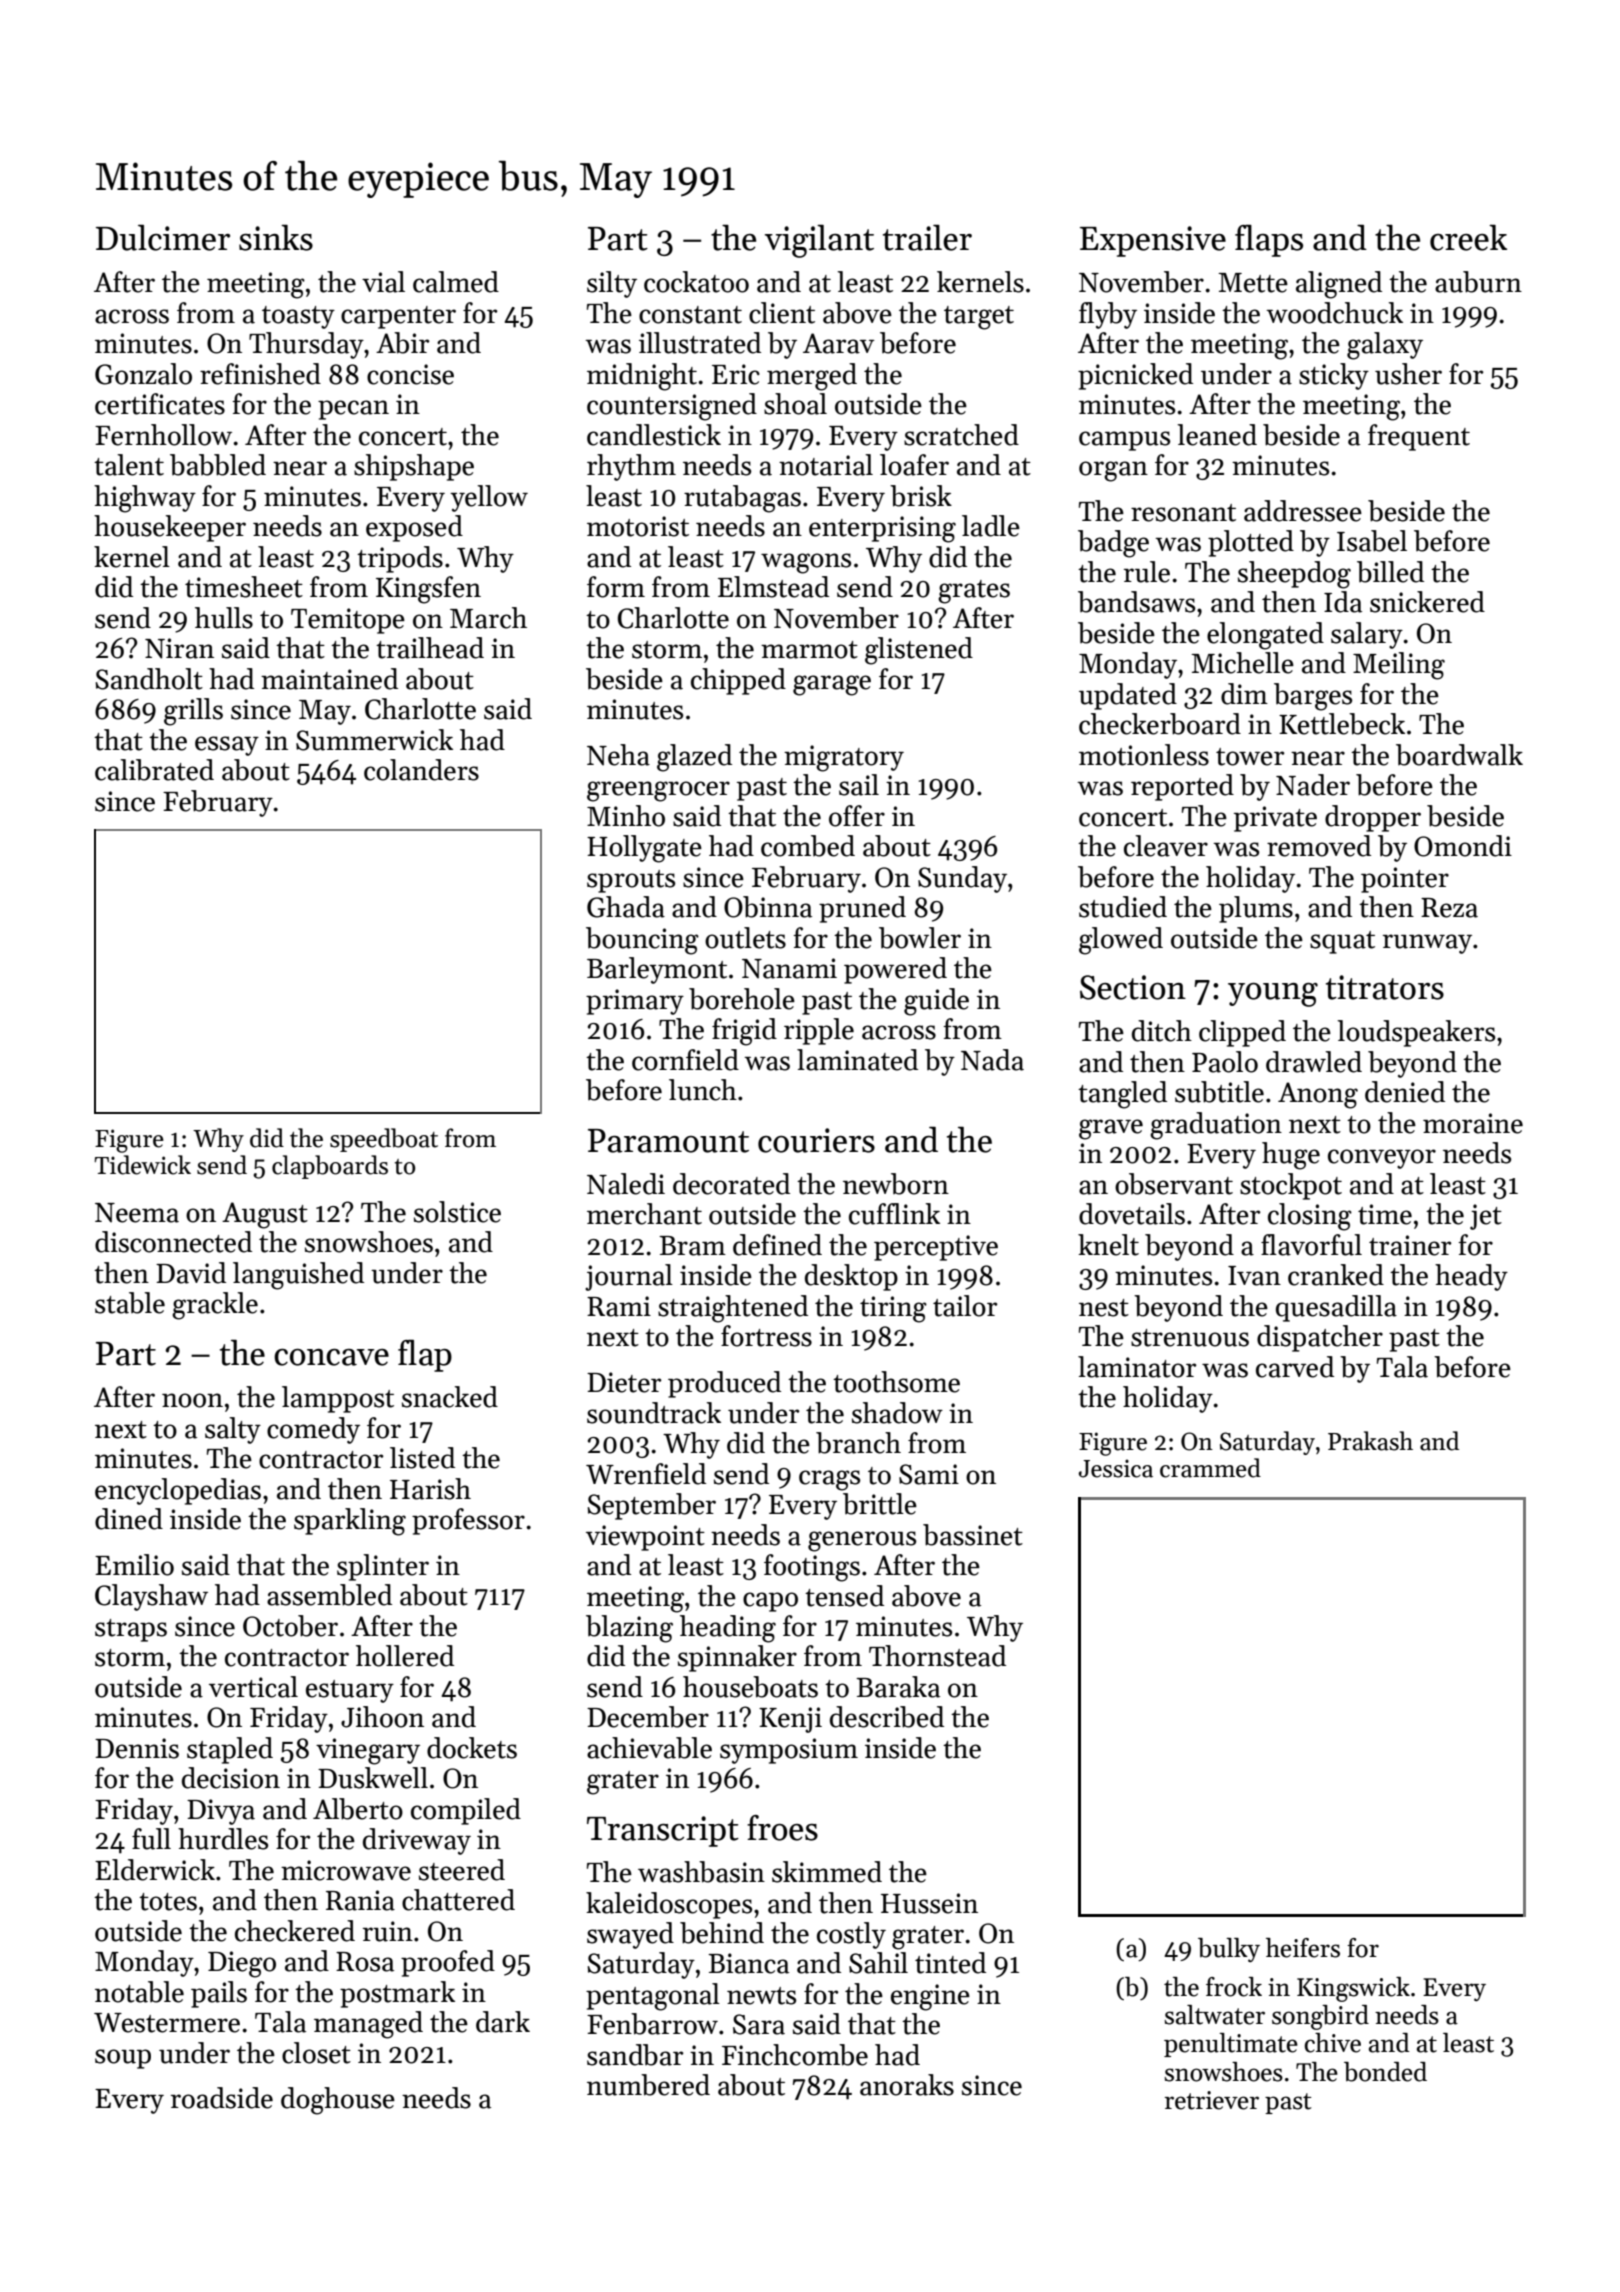 This document has height=2292, width=1620. What do you see at coordinates (224, 618) in the document?
I see `hulls` at bounding box center [224, 618].
